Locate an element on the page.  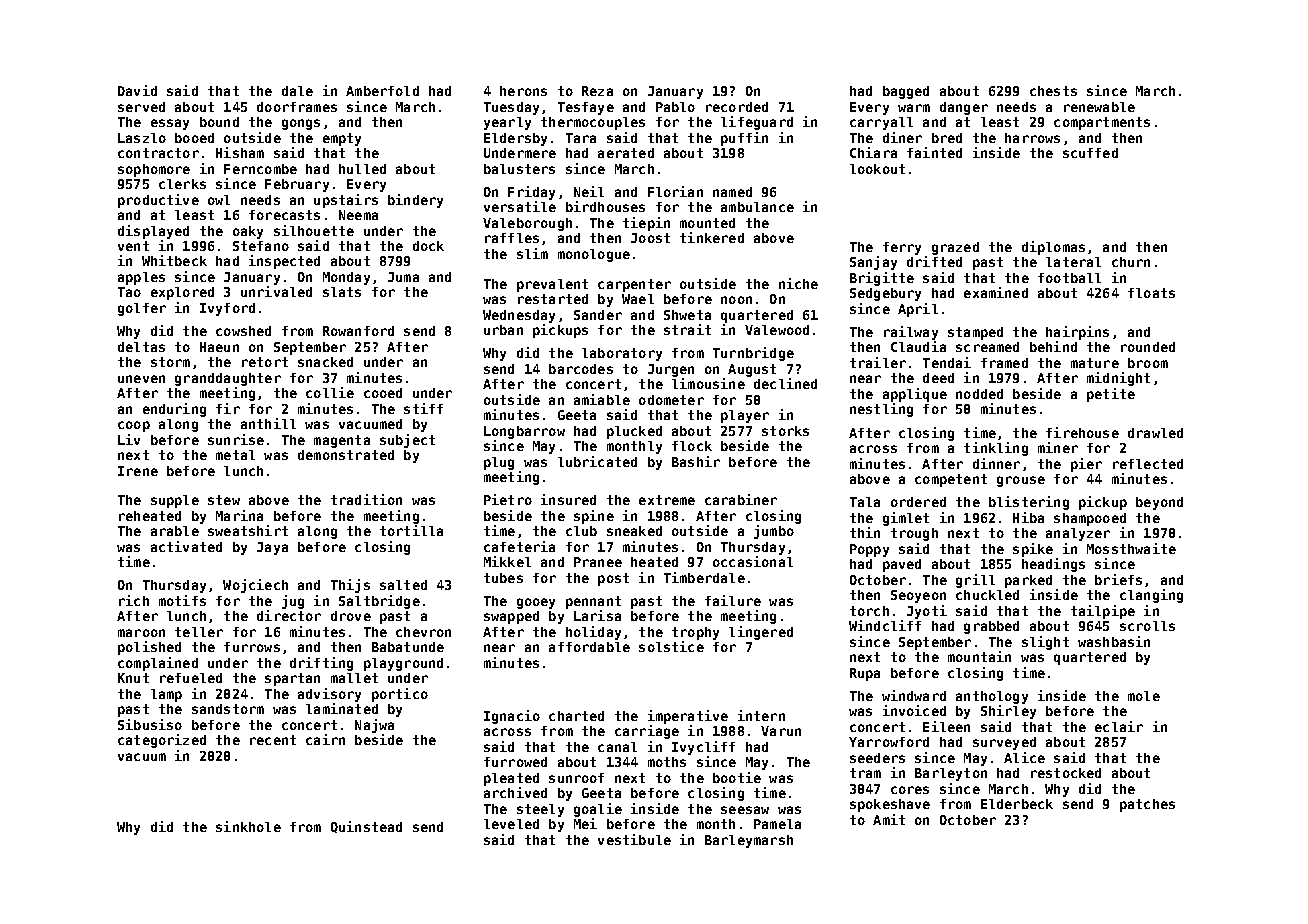
dinner is located at coordinates (996, 463).
